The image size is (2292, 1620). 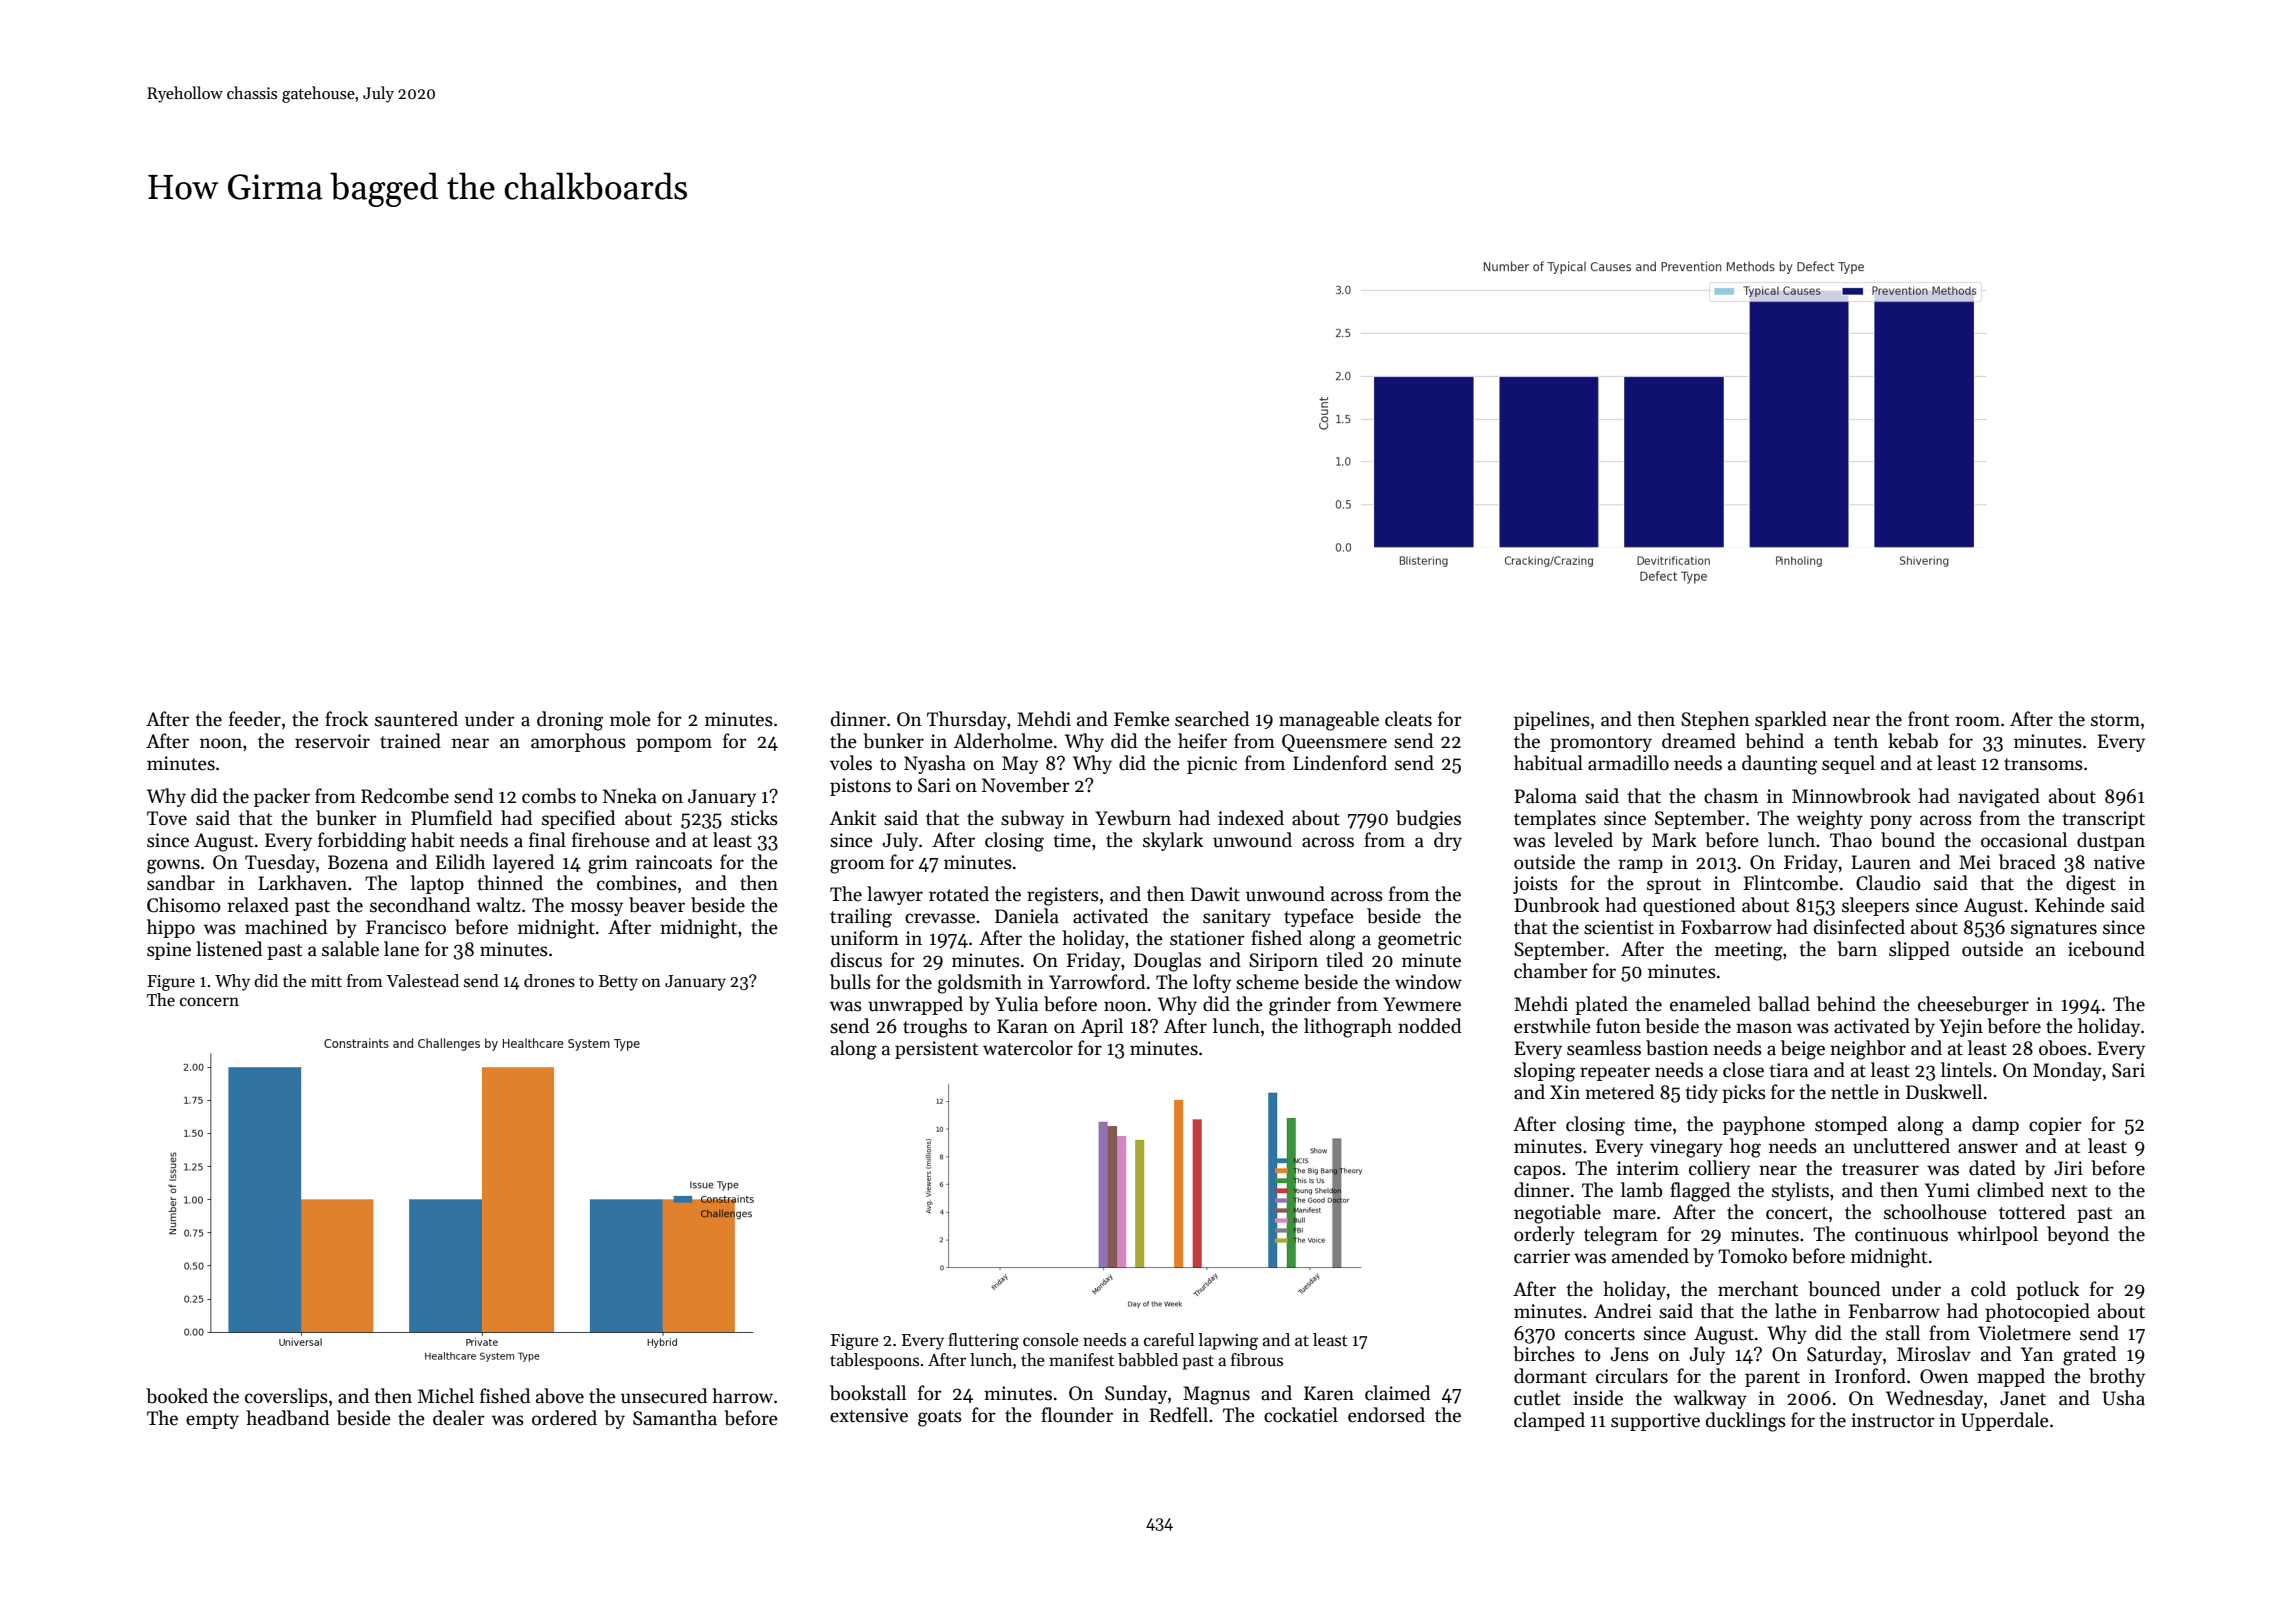 What do you see at coordinates (936, 1050) in the screenshot?
I see `persistent` at bounding box center [936, 1050].
